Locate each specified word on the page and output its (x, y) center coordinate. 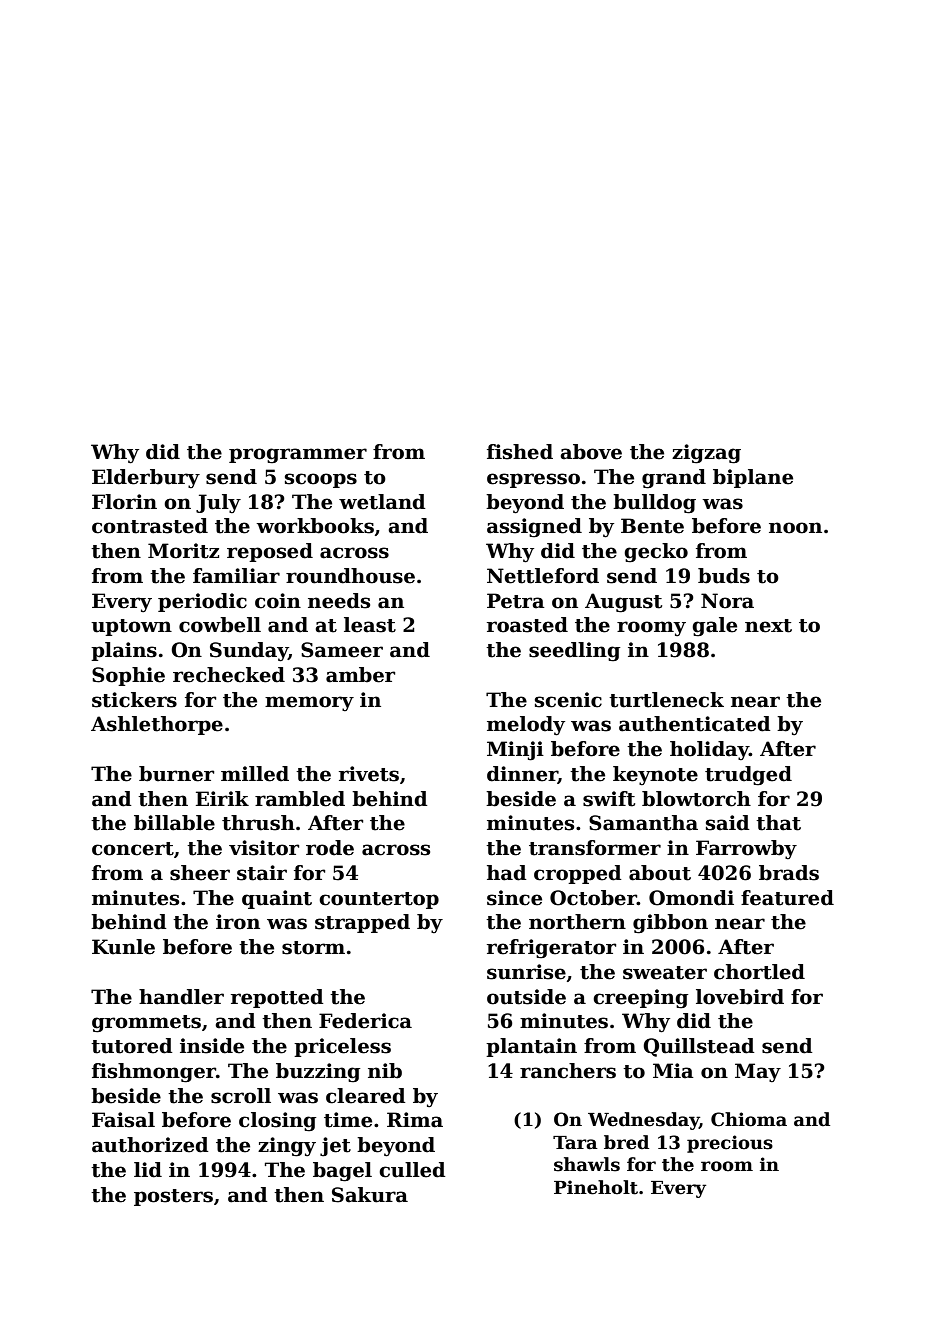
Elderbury (146, 479)
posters (173, 1197)
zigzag (706, 454)
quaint (277, 899)
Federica (365, 1021)
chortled (759, 972)
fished (520, 452)
